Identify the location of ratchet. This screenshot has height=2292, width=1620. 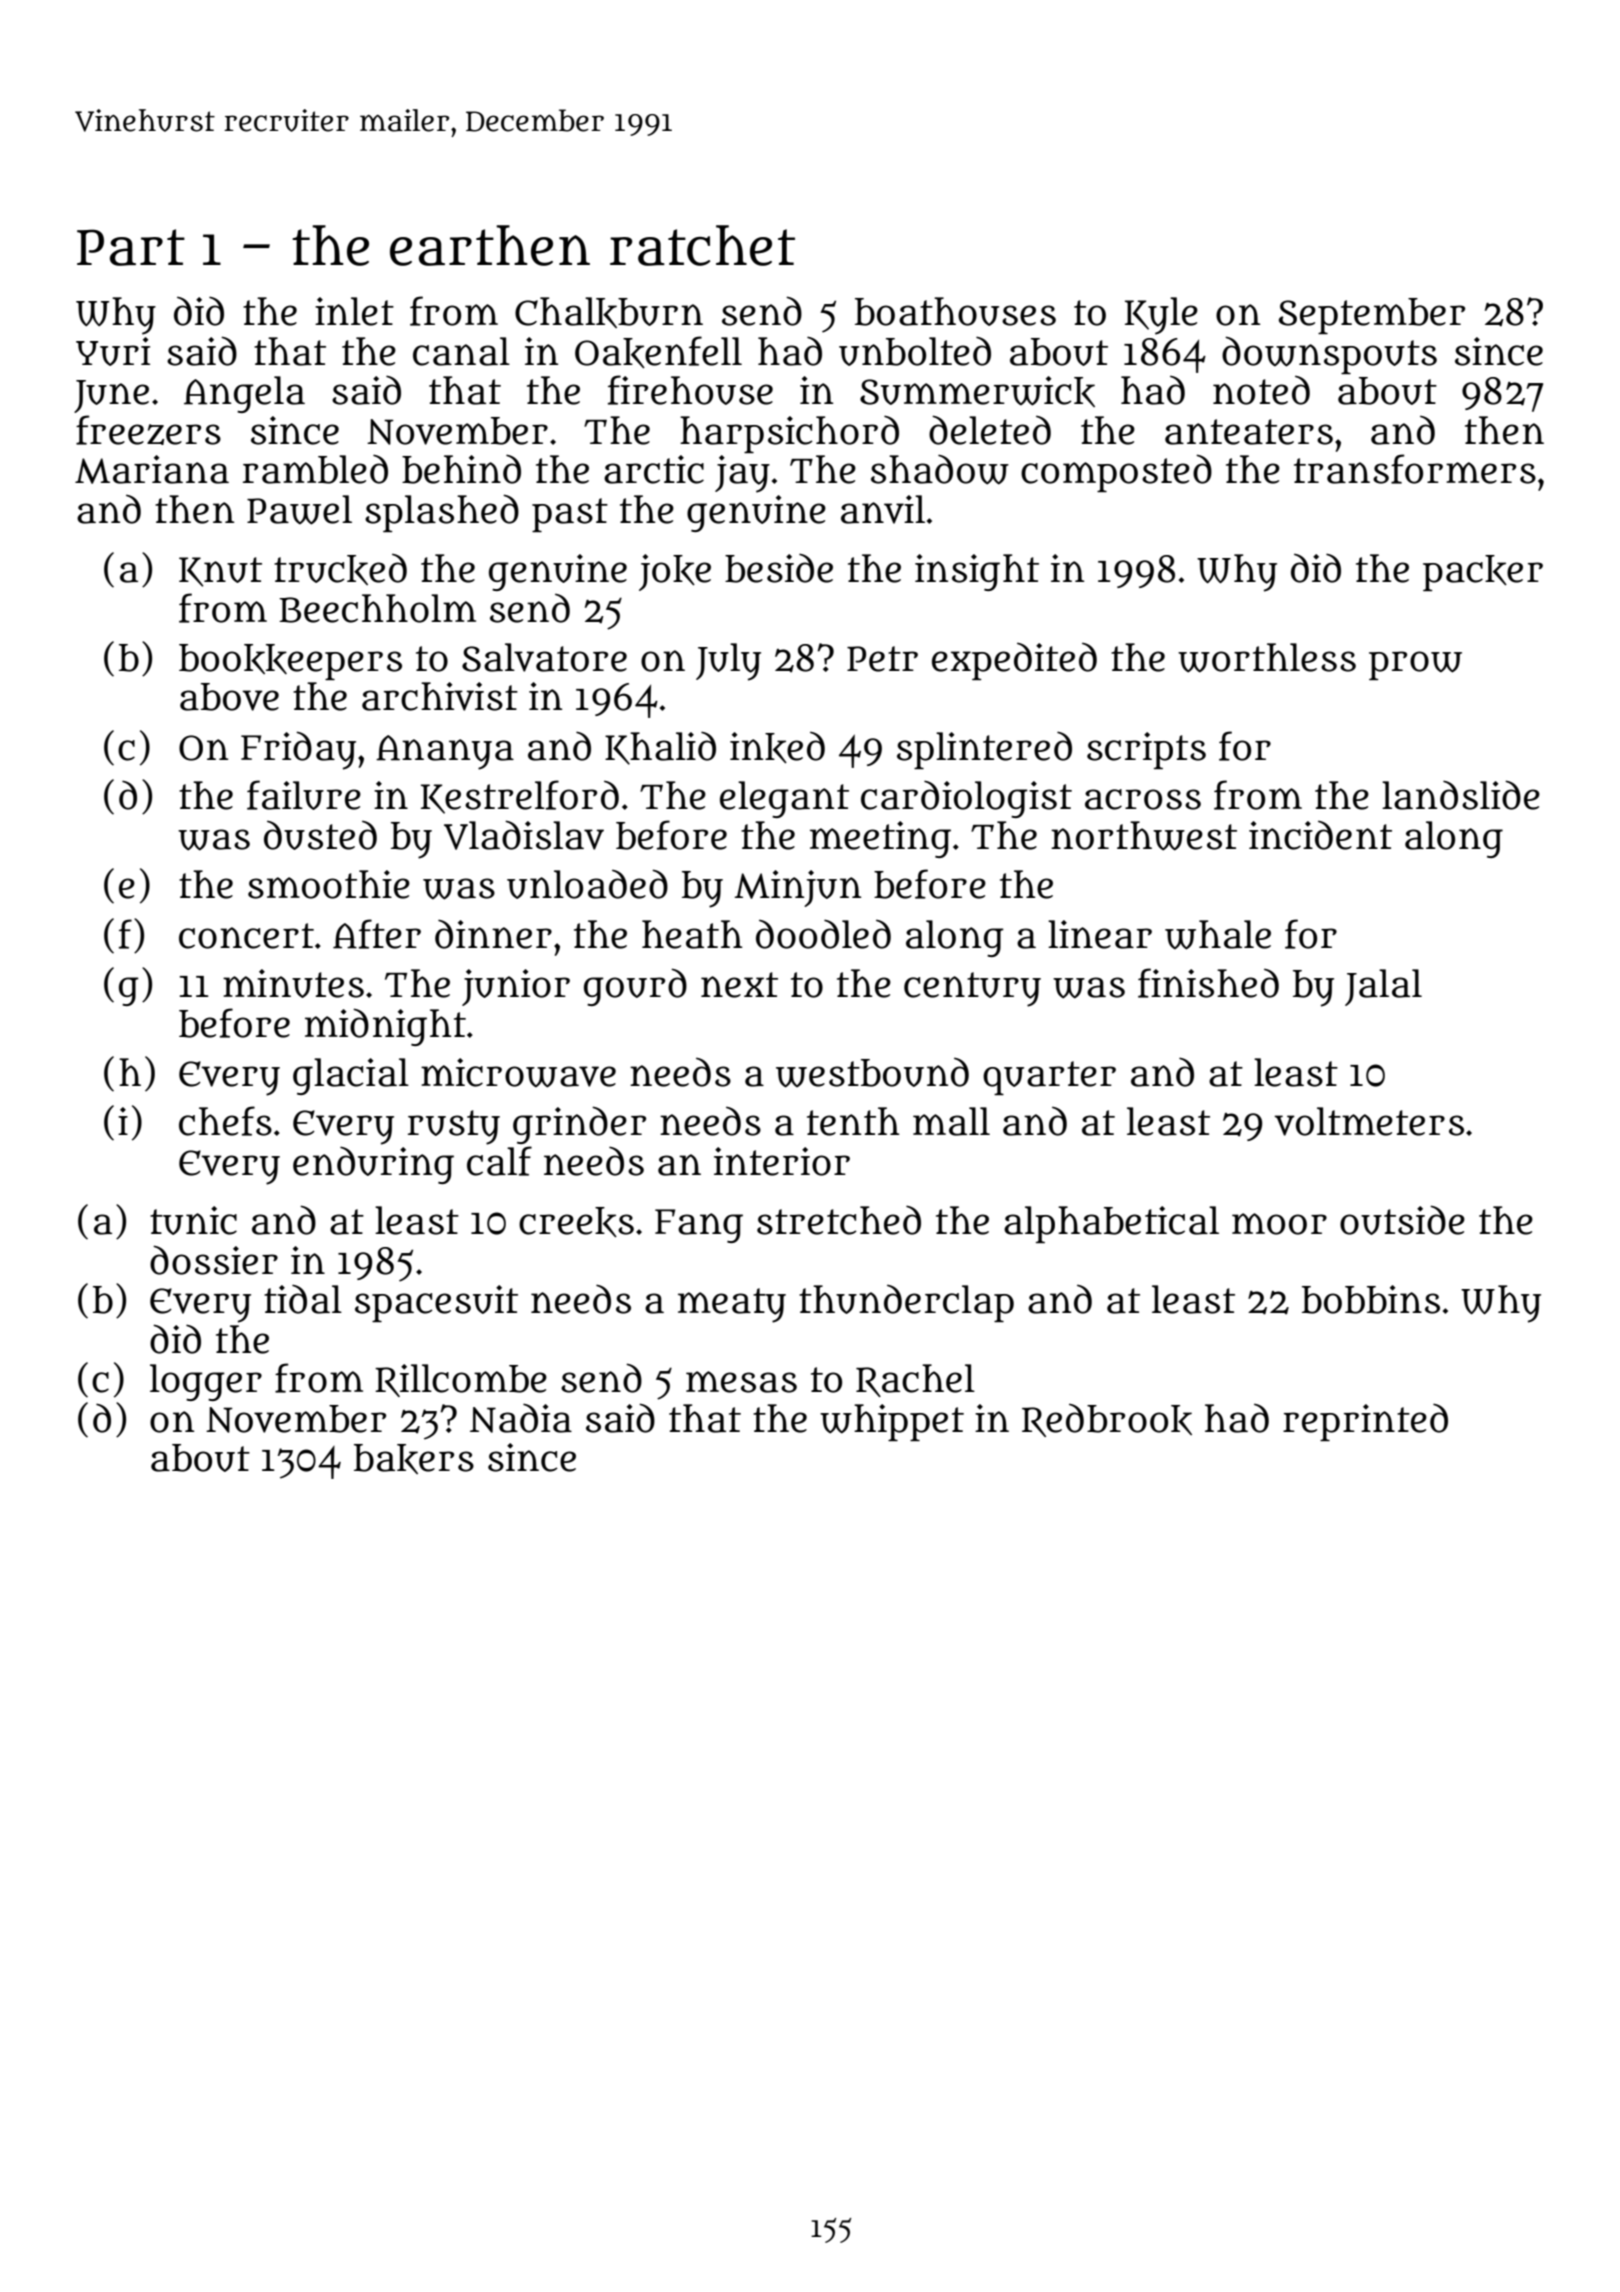
(702, 245).
